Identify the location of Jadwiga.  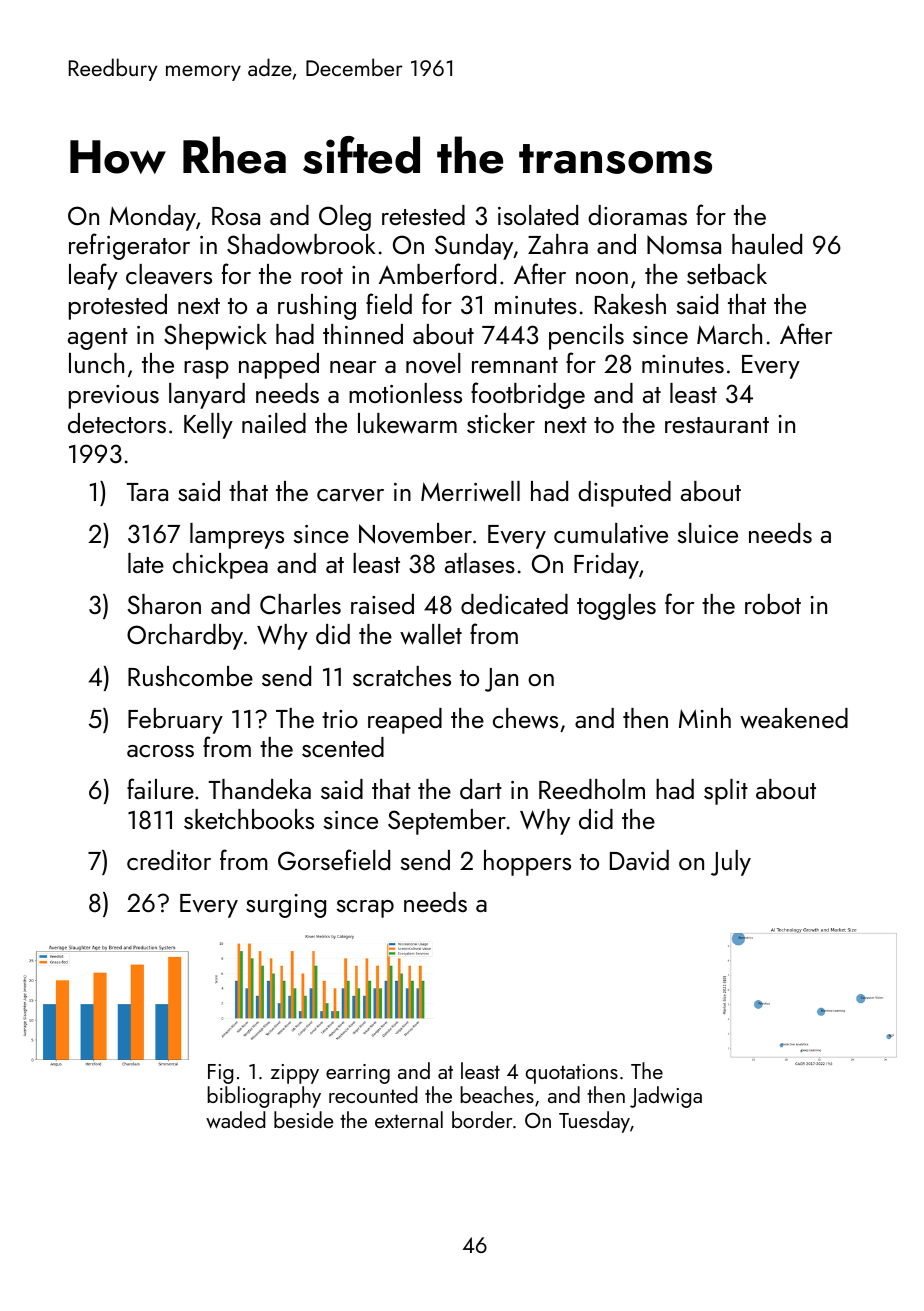
(666, 1097).
